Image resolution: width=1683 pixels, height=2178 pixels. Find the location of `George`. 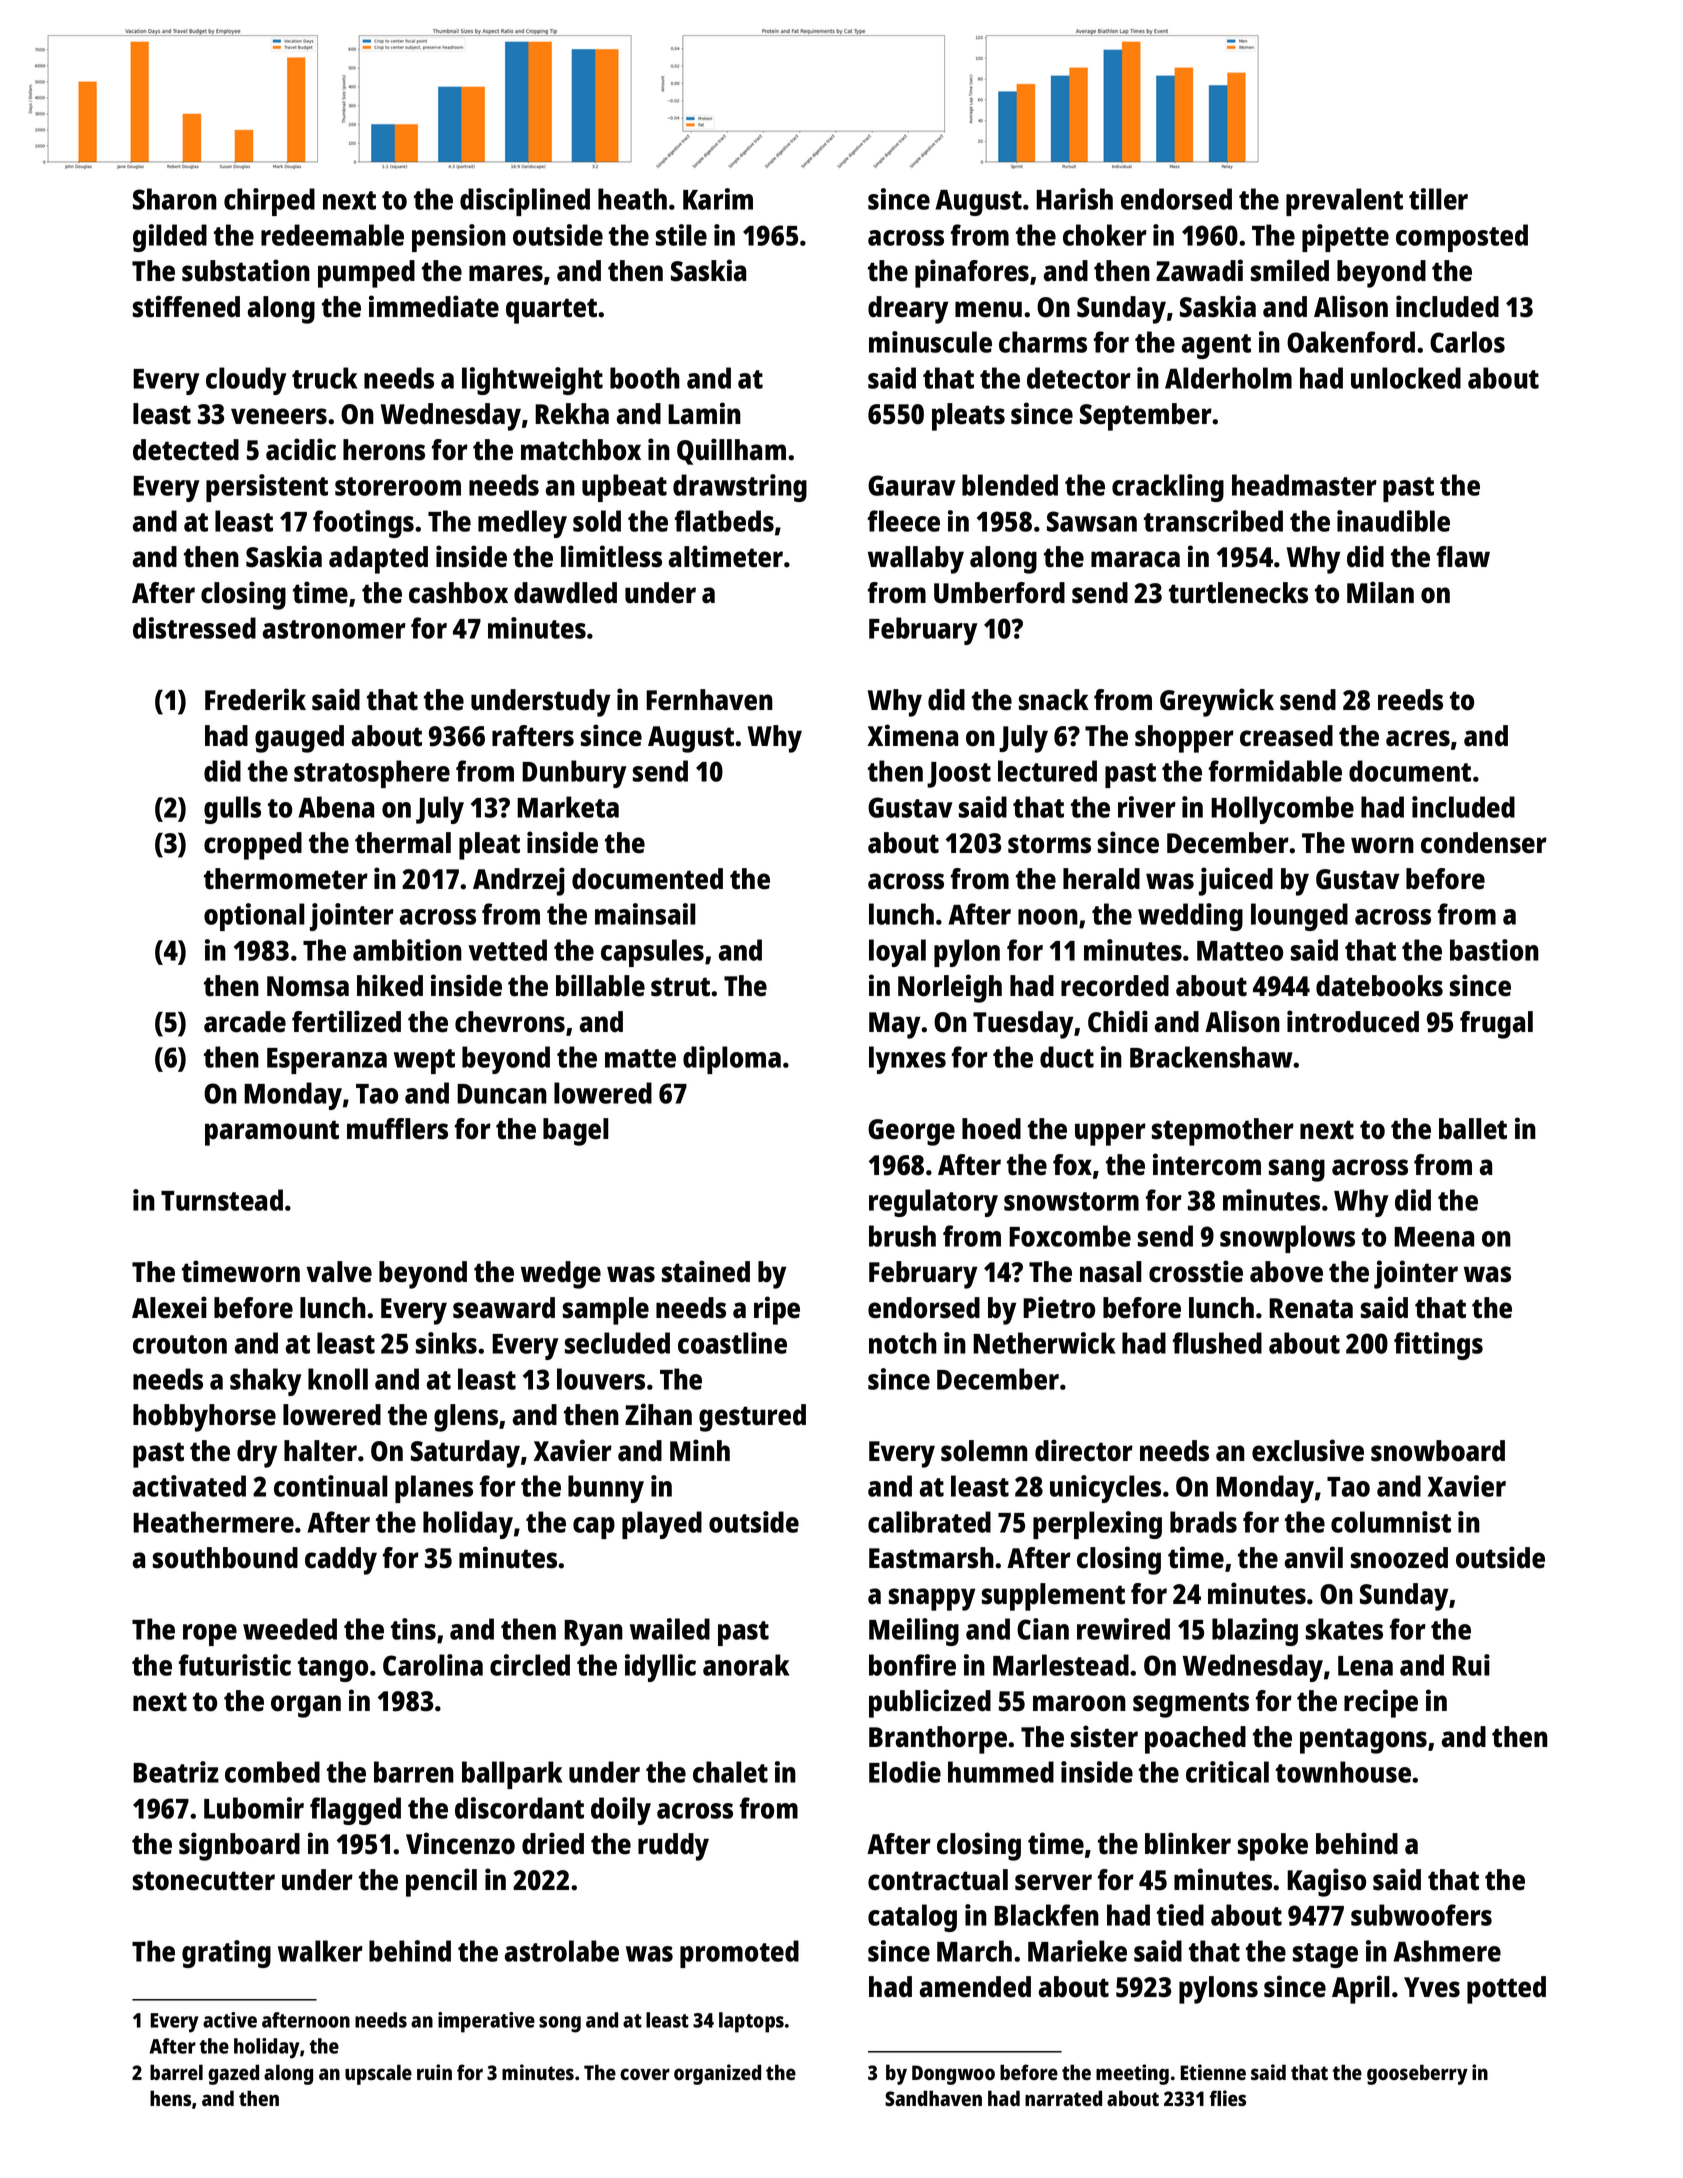

George is located at coordinates (911, 1132).
